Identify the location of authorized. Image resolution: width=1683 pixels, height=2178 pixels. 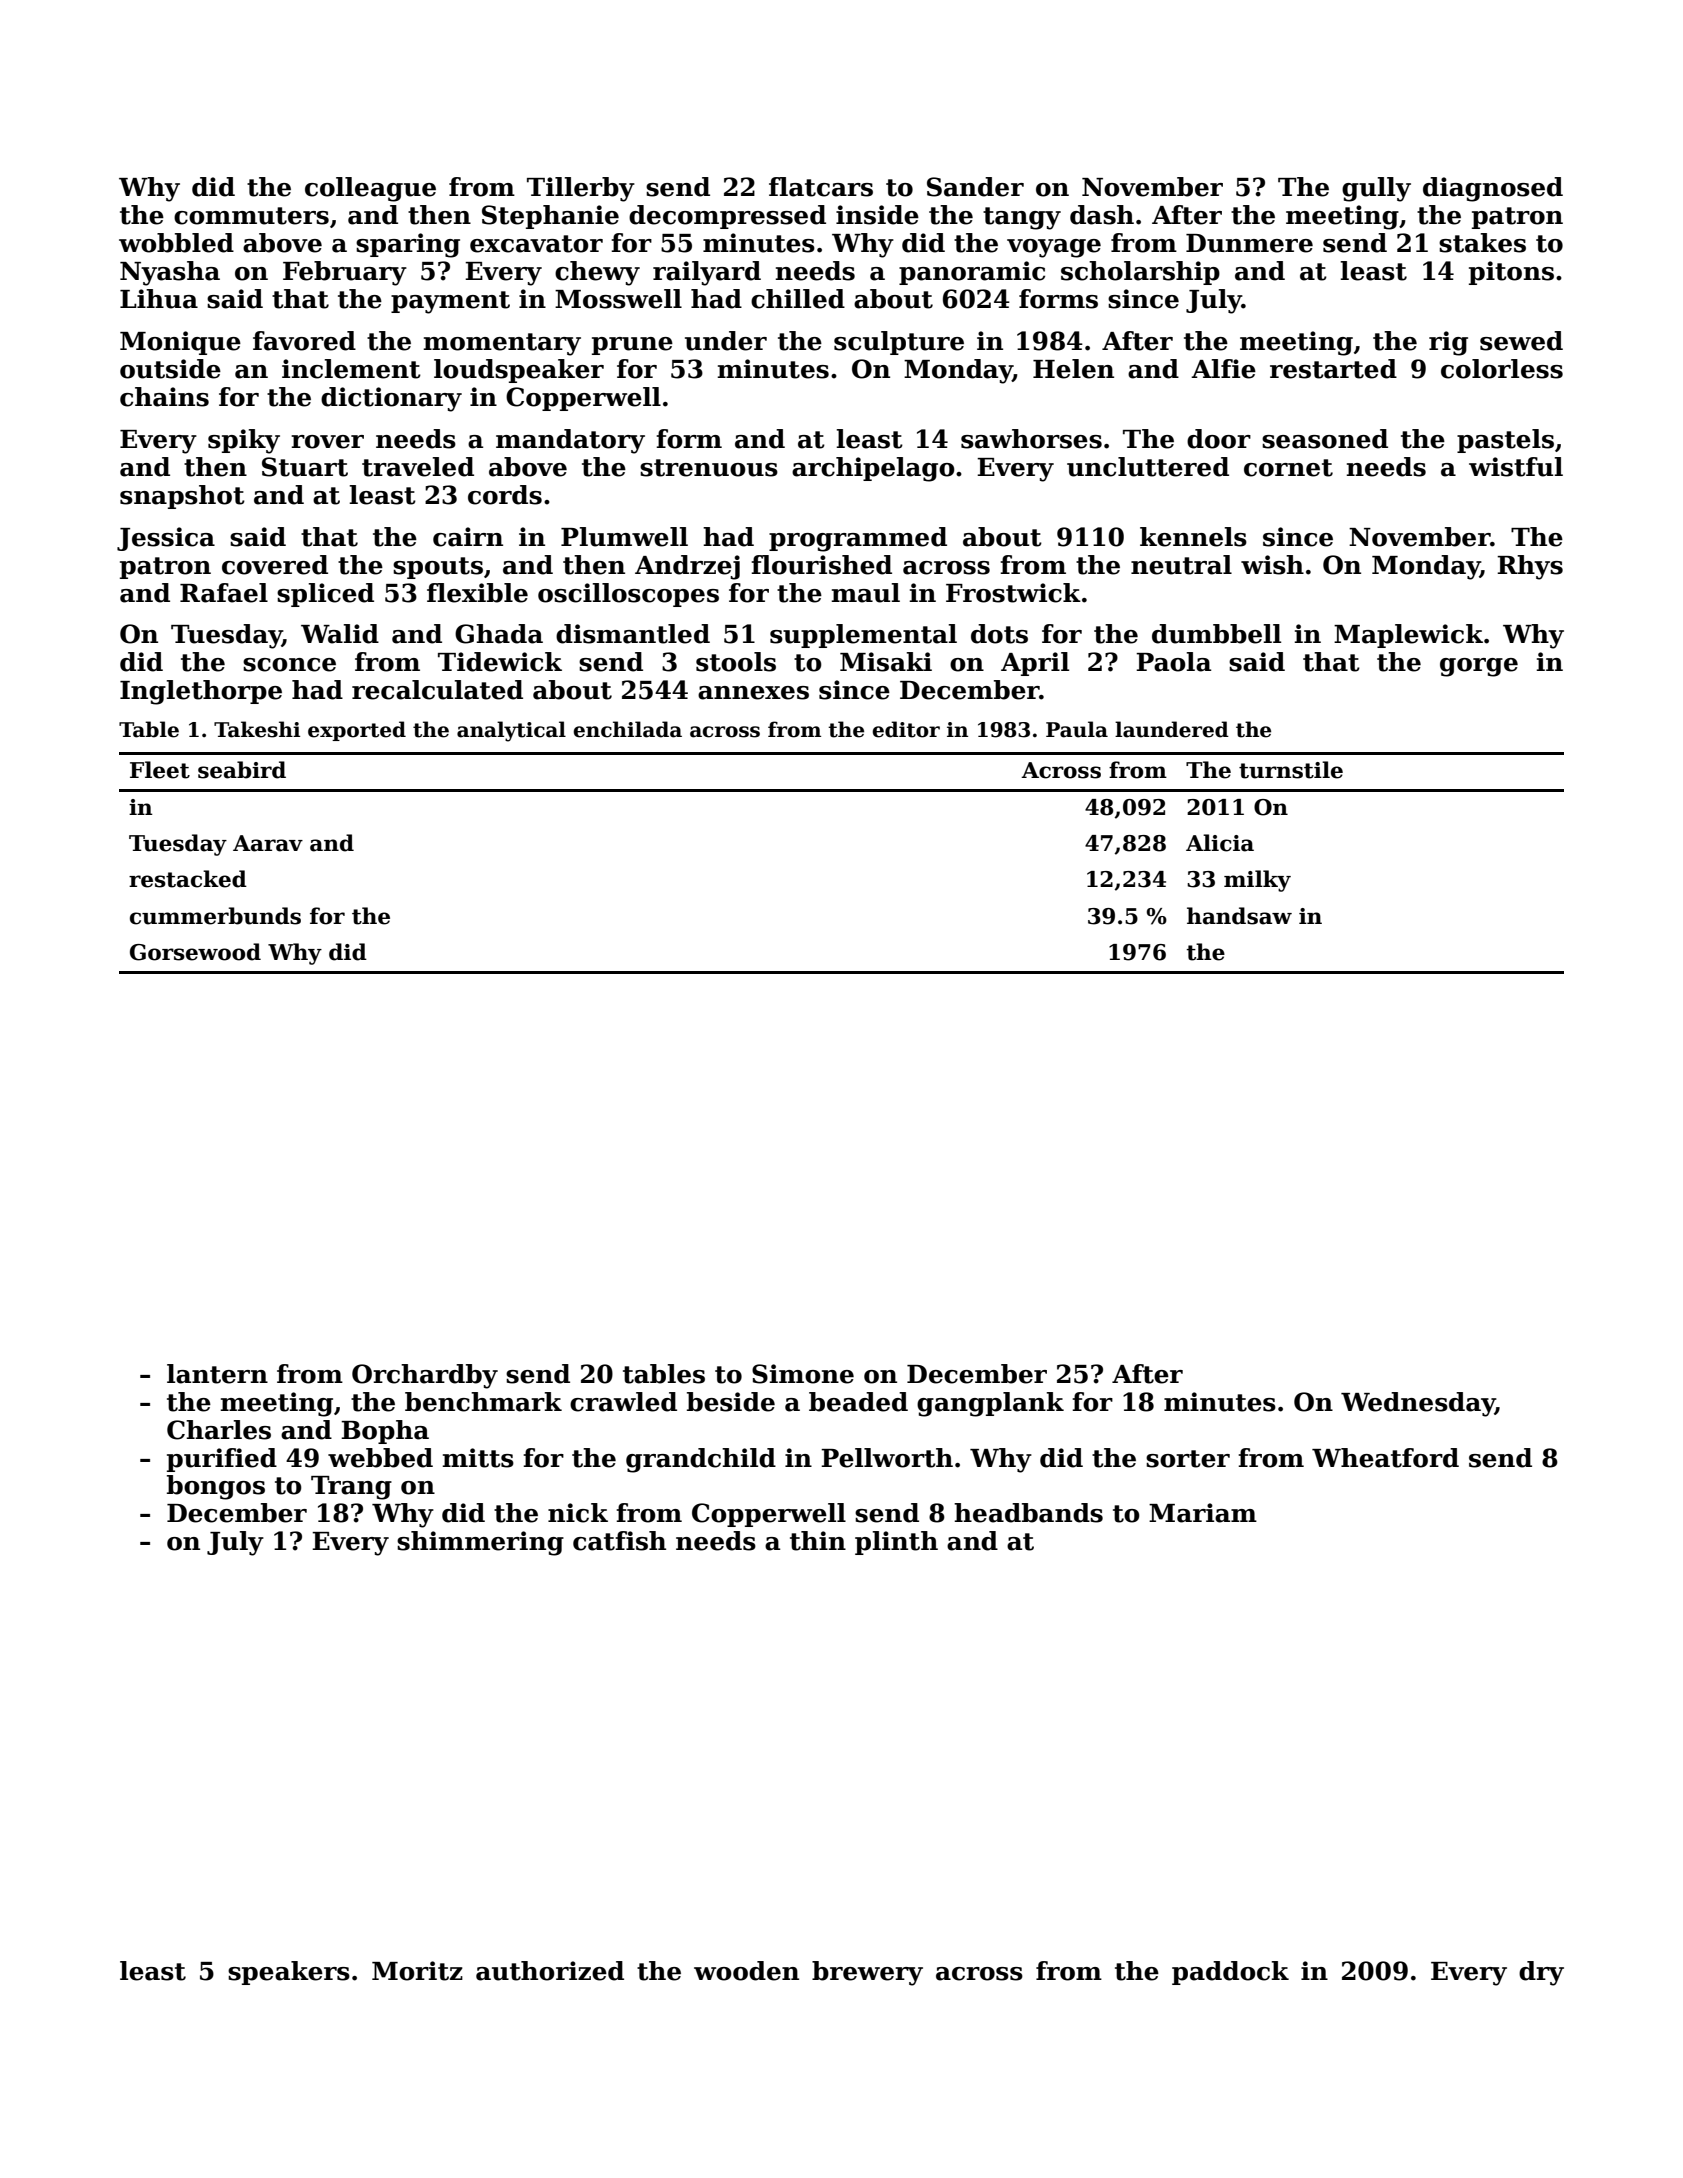
(550, 1971).
